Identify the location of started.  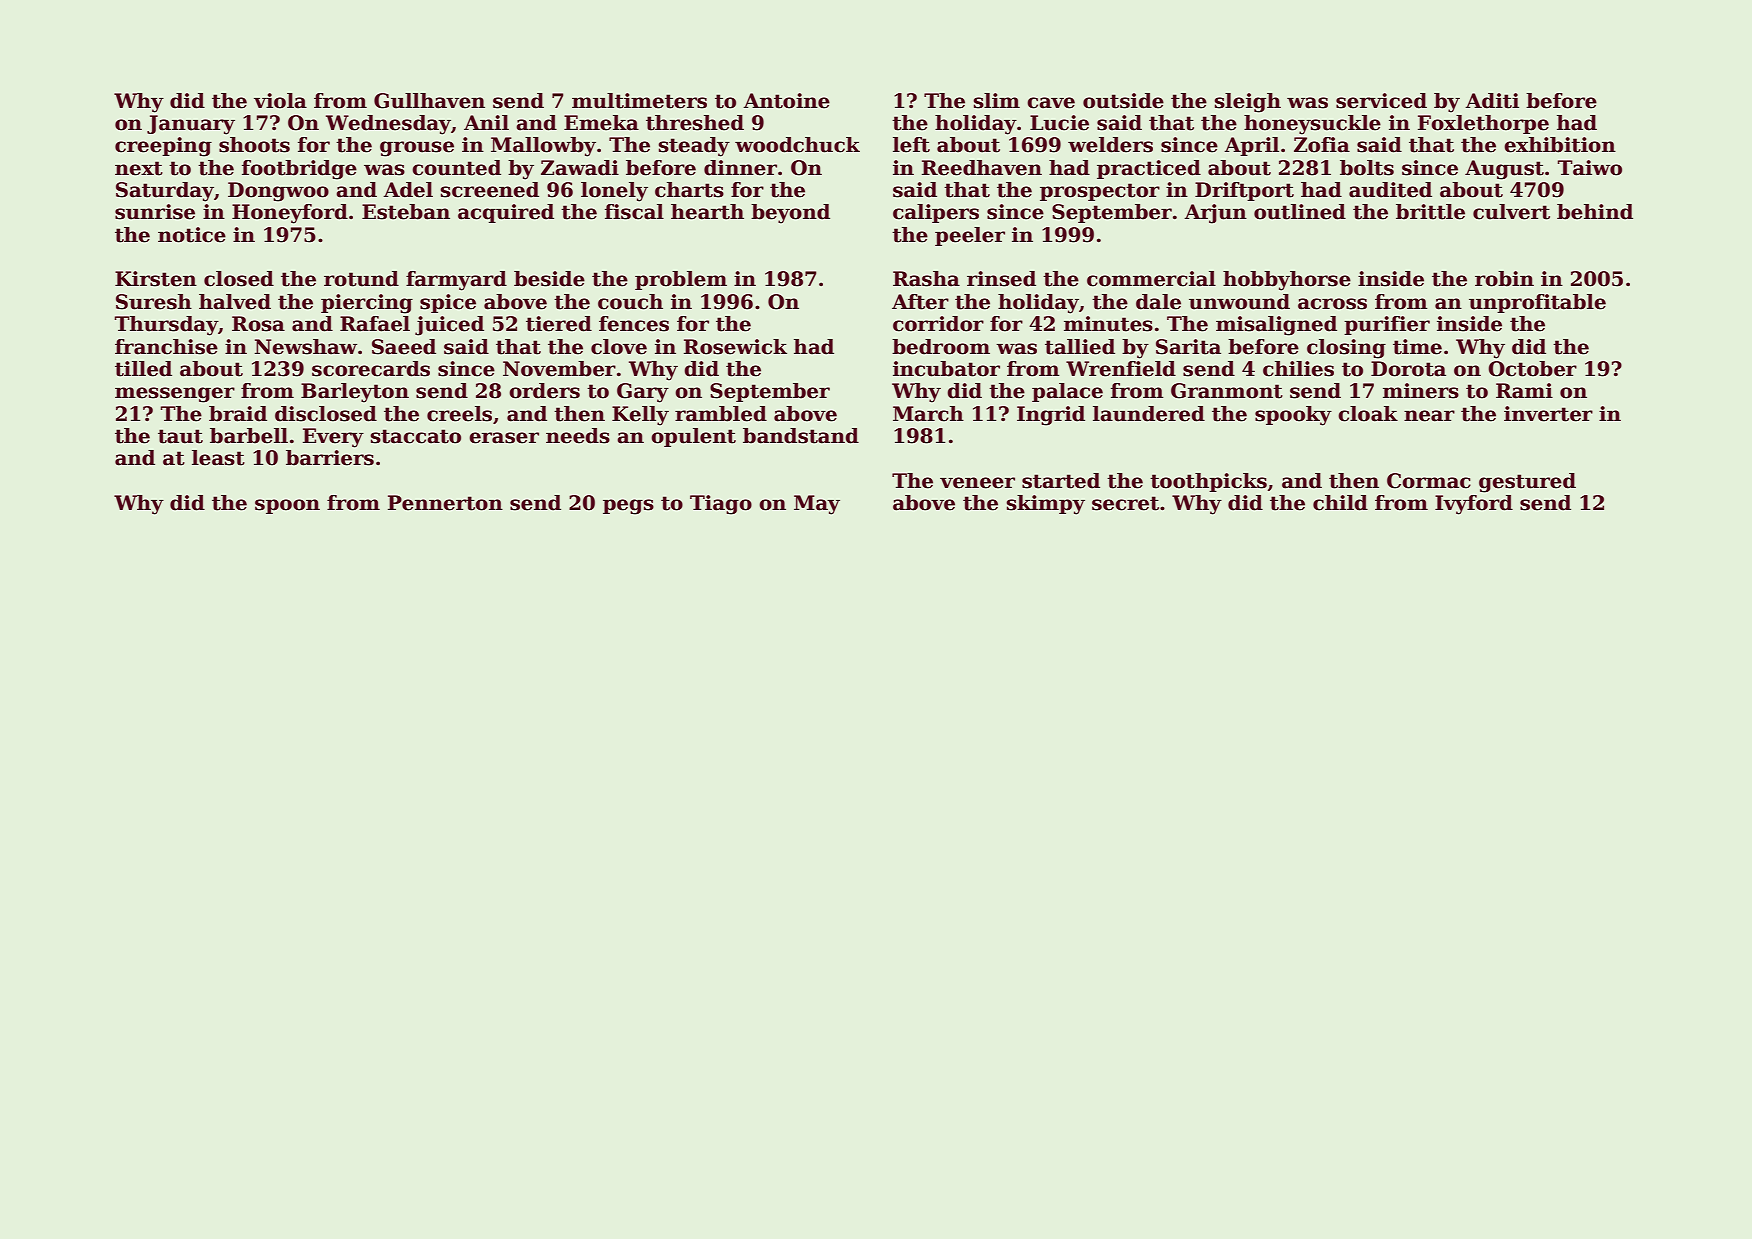
(1061, 481).
